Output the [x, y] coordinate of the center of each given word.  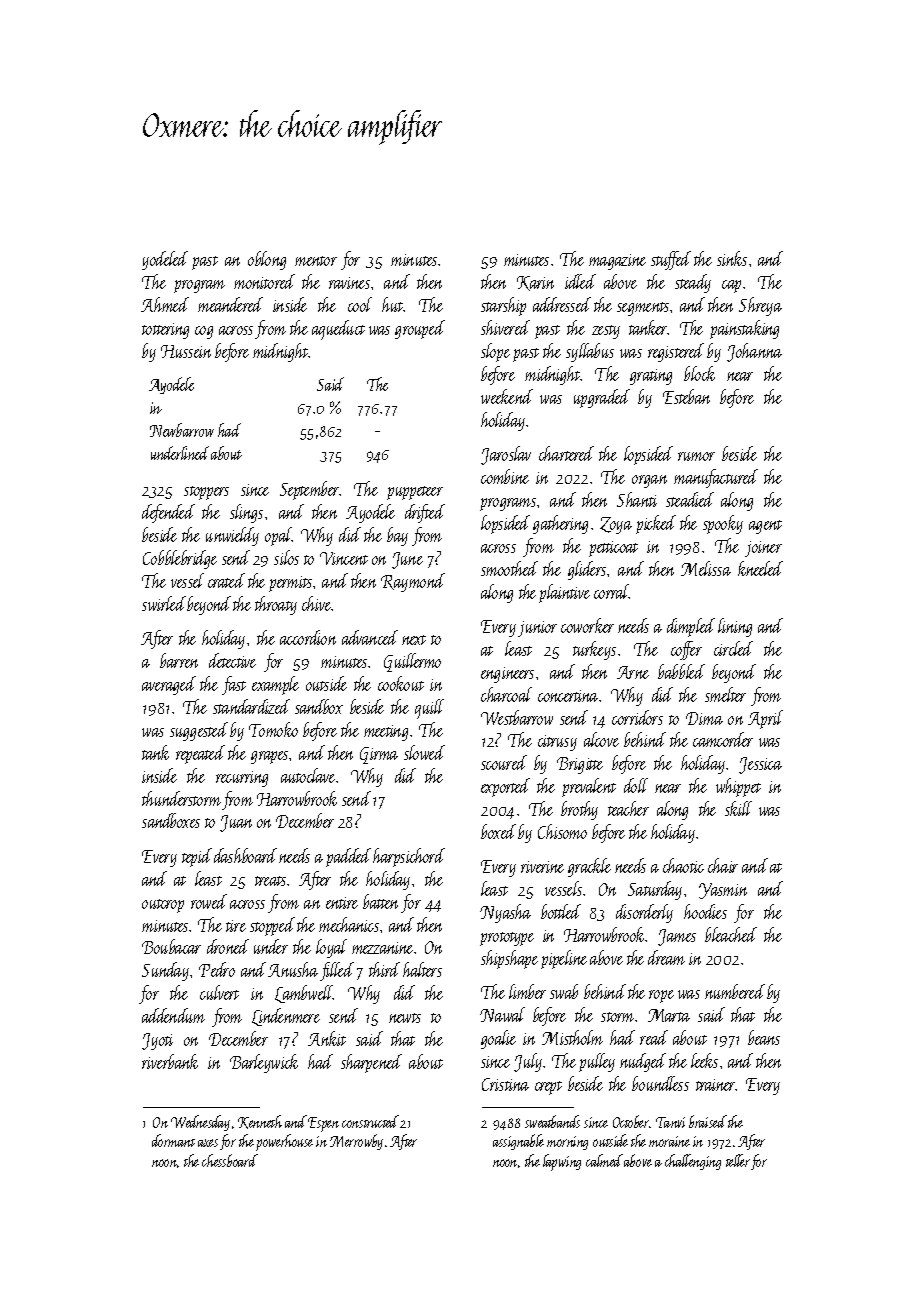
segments [643, 309]
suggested [199, 731]
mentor [316, 261]
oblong [267, 260]
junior [537, 629]
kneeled [760, 568]
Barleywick [264, 1063]
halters [422, 969]
